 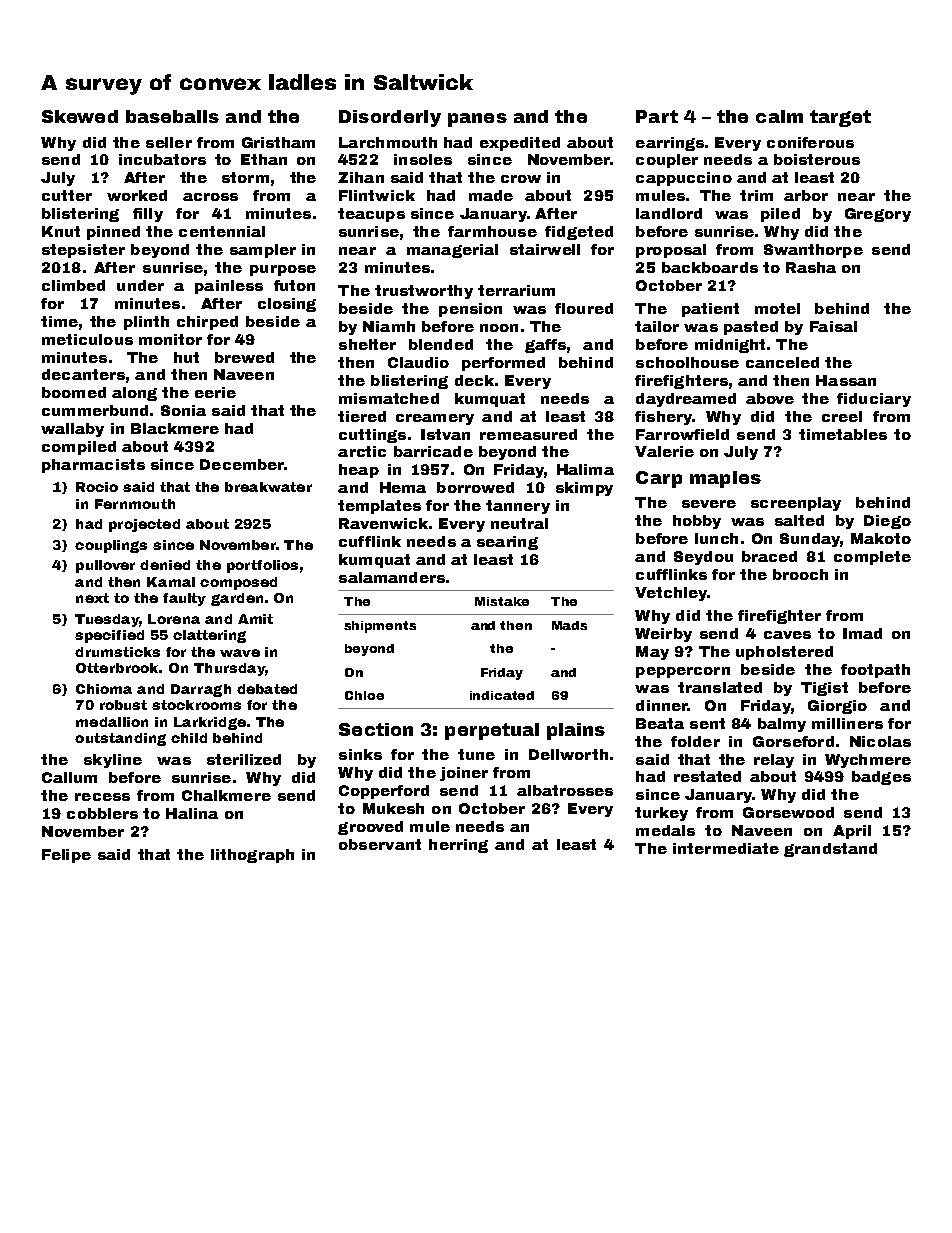 I want to click on cutter, so click(x=67, y=195).
